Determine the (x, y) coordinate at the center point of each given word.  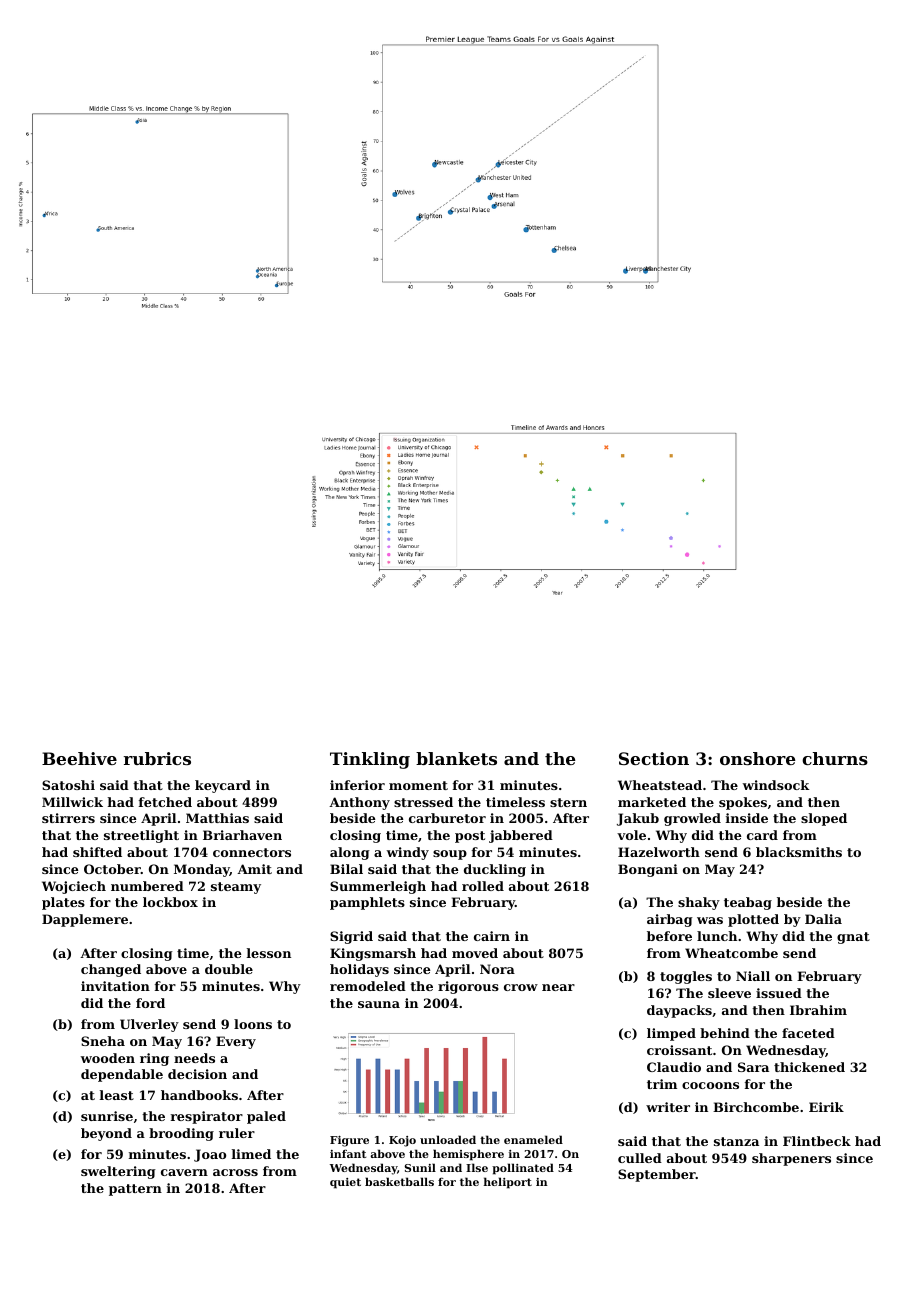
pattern (135, 1190)
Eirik (826, 1107)
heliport (508, 1183)
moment (418, 785)
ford (150, 1003)
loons (253, 1024)
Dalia (823, 919)
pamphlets (367, 903)
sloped (824, 819)
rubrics (157, 758)
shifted (97, 852)
